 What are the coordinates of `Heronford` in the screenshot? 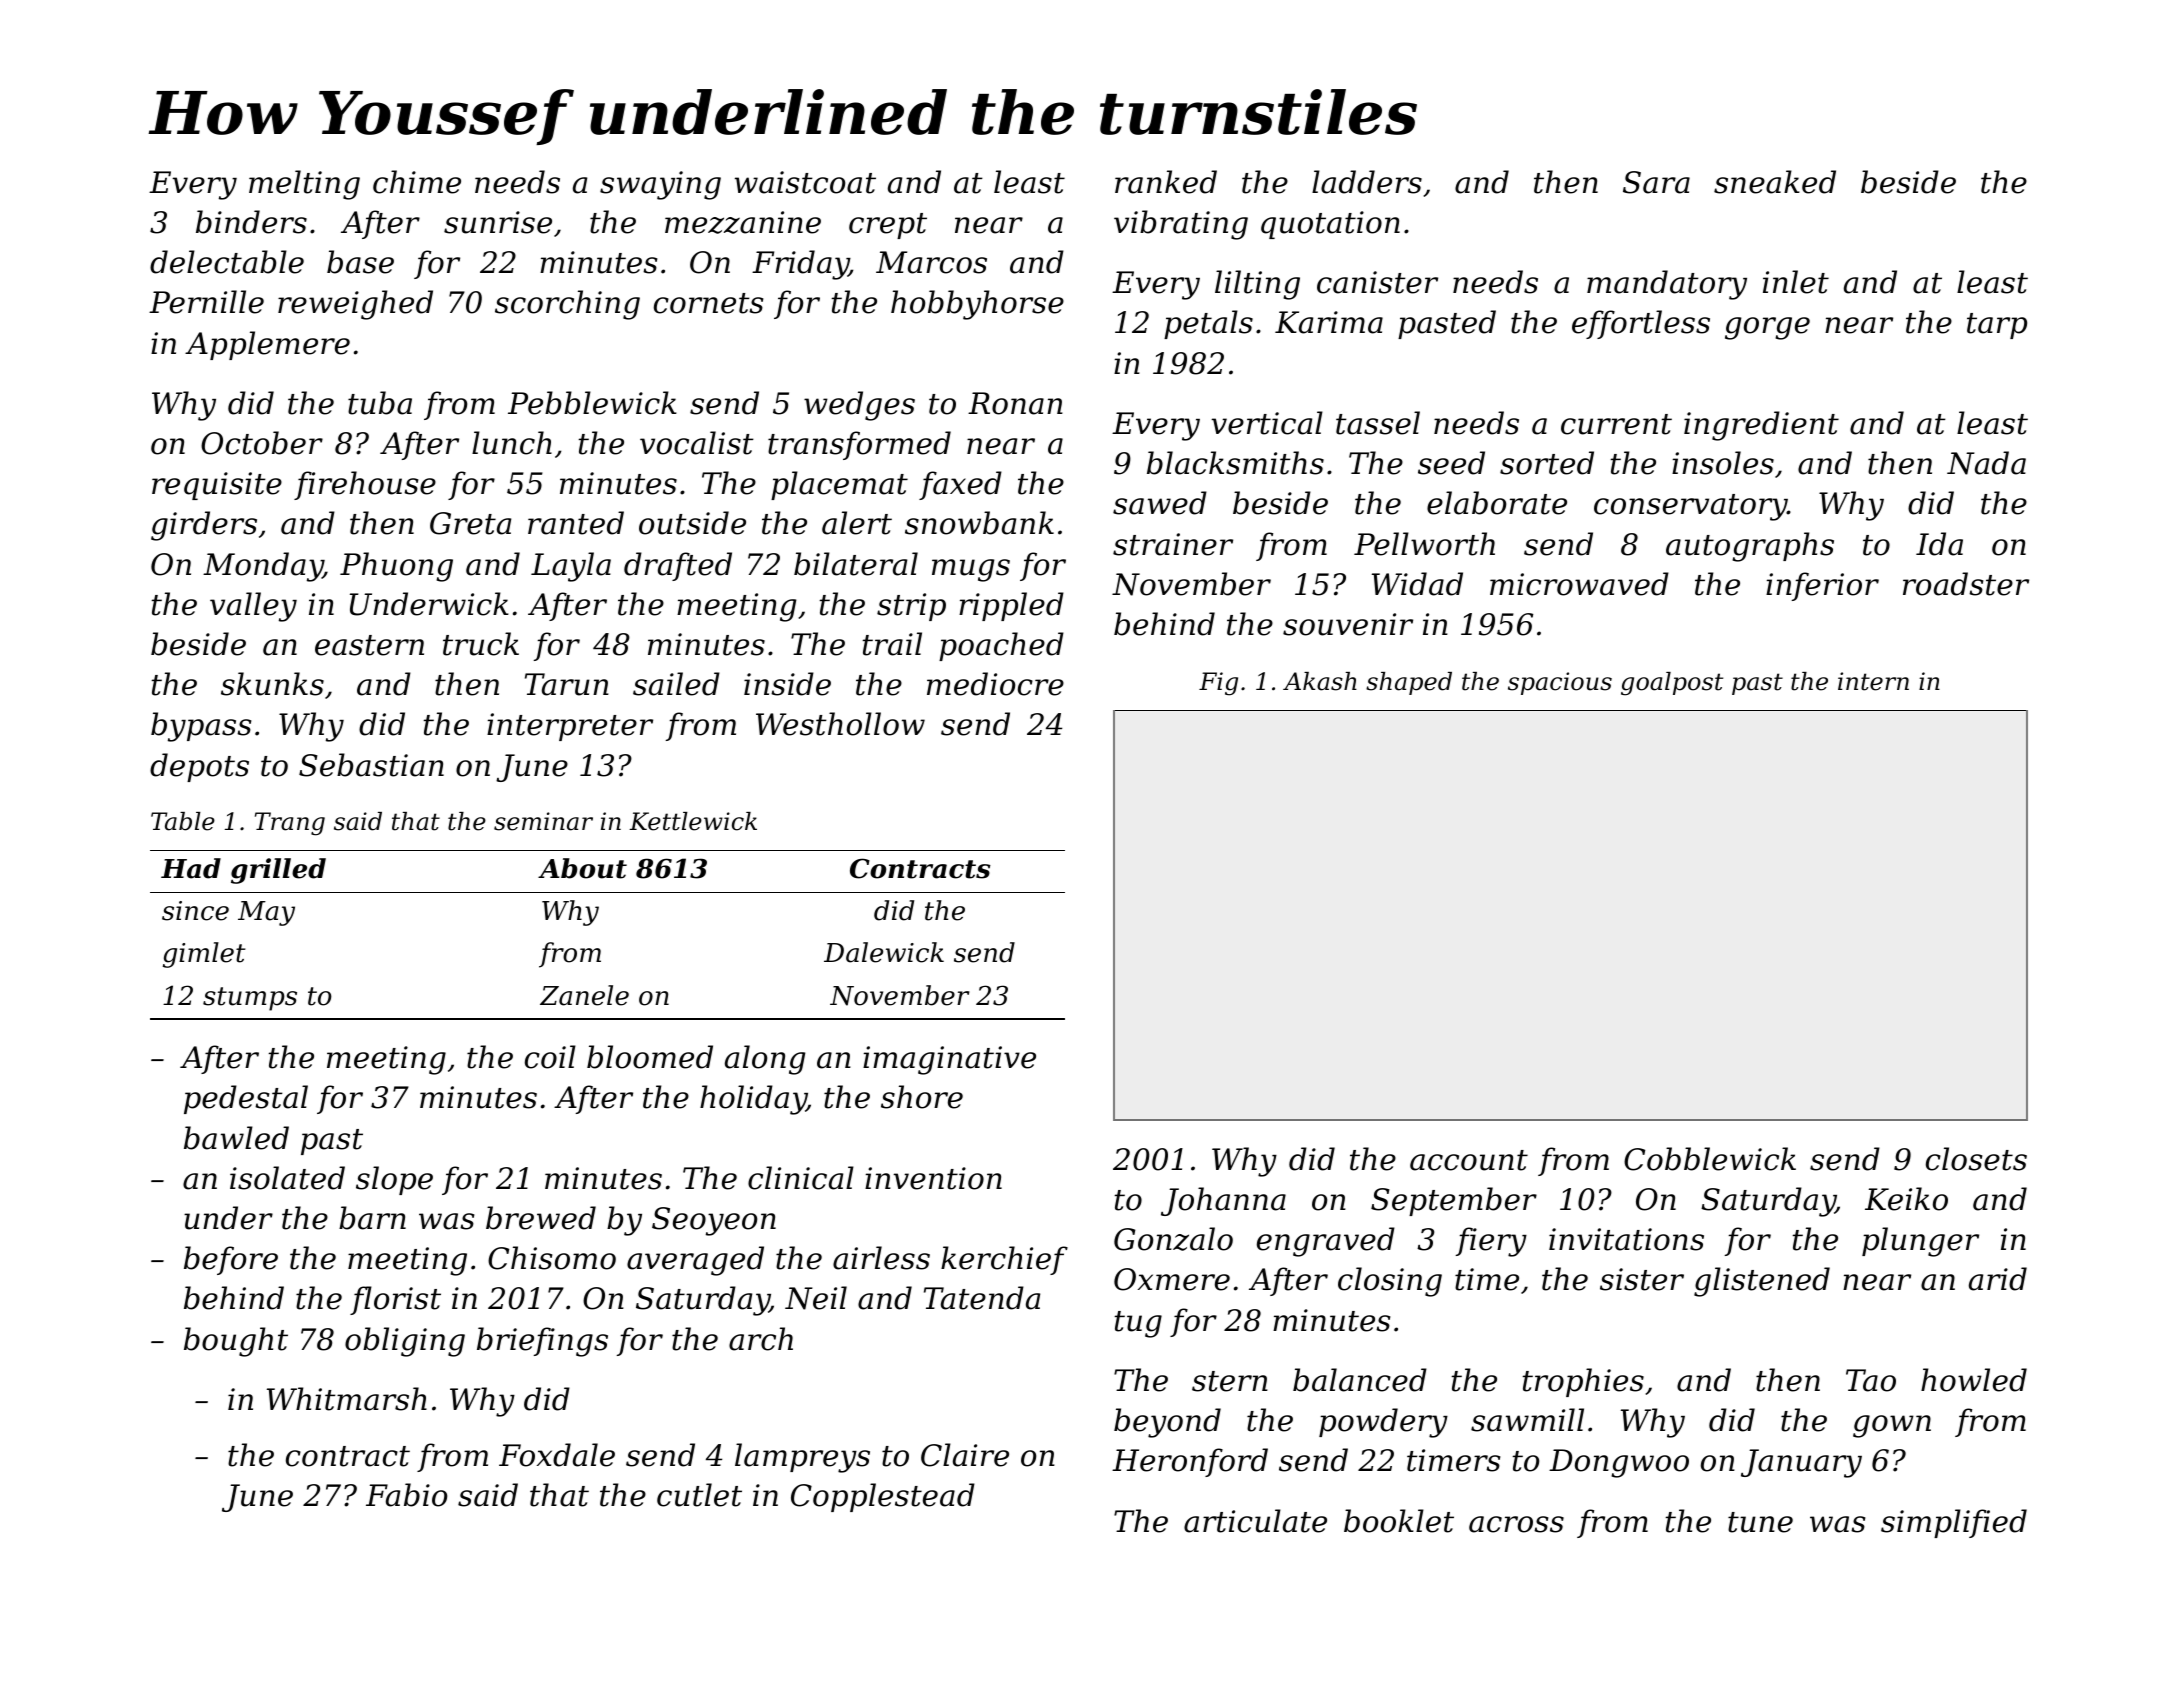 It's located at (1190, 1462).
